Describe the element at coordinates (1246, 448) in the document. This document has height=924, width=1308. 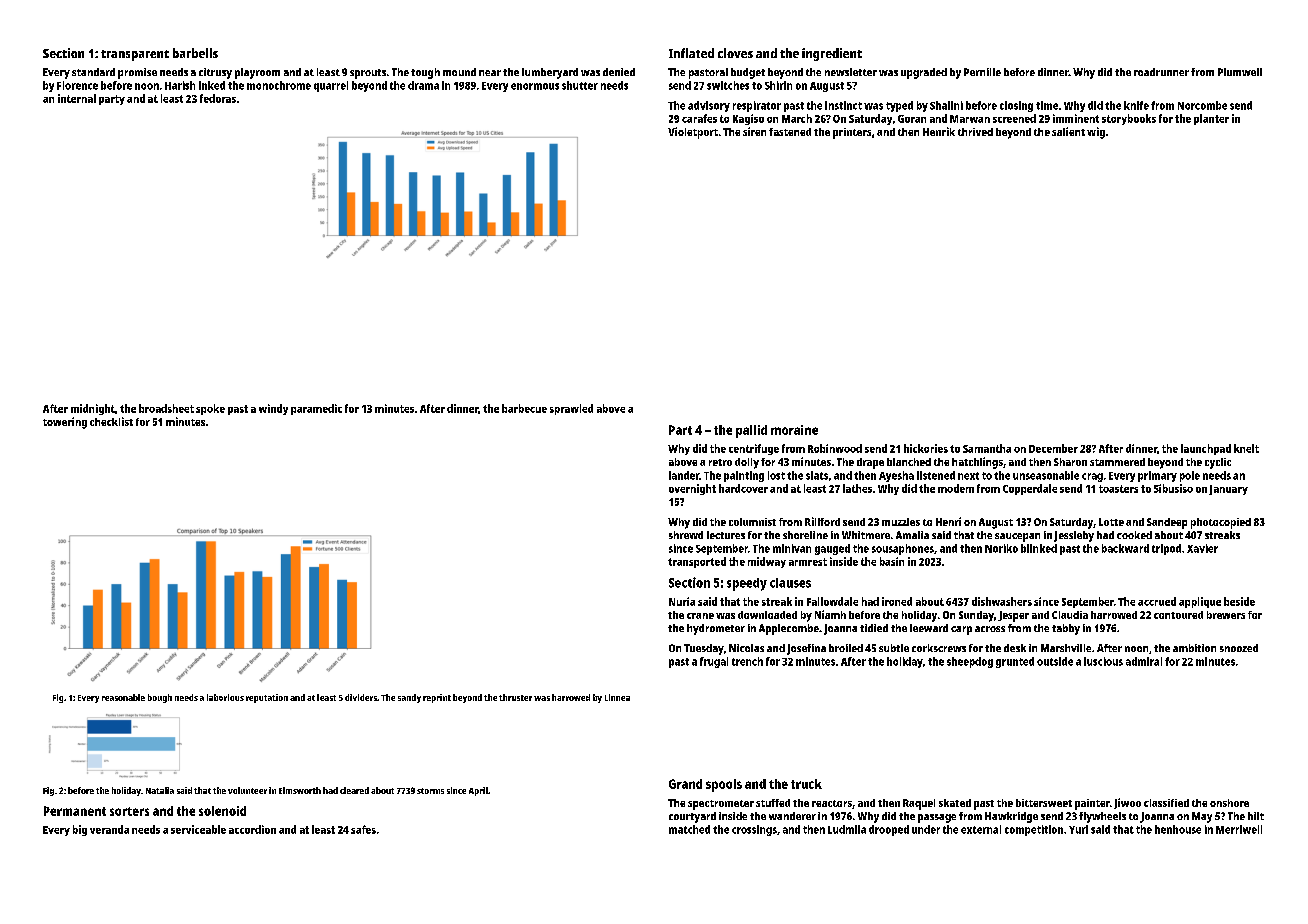
I see `knelt` at that location.
